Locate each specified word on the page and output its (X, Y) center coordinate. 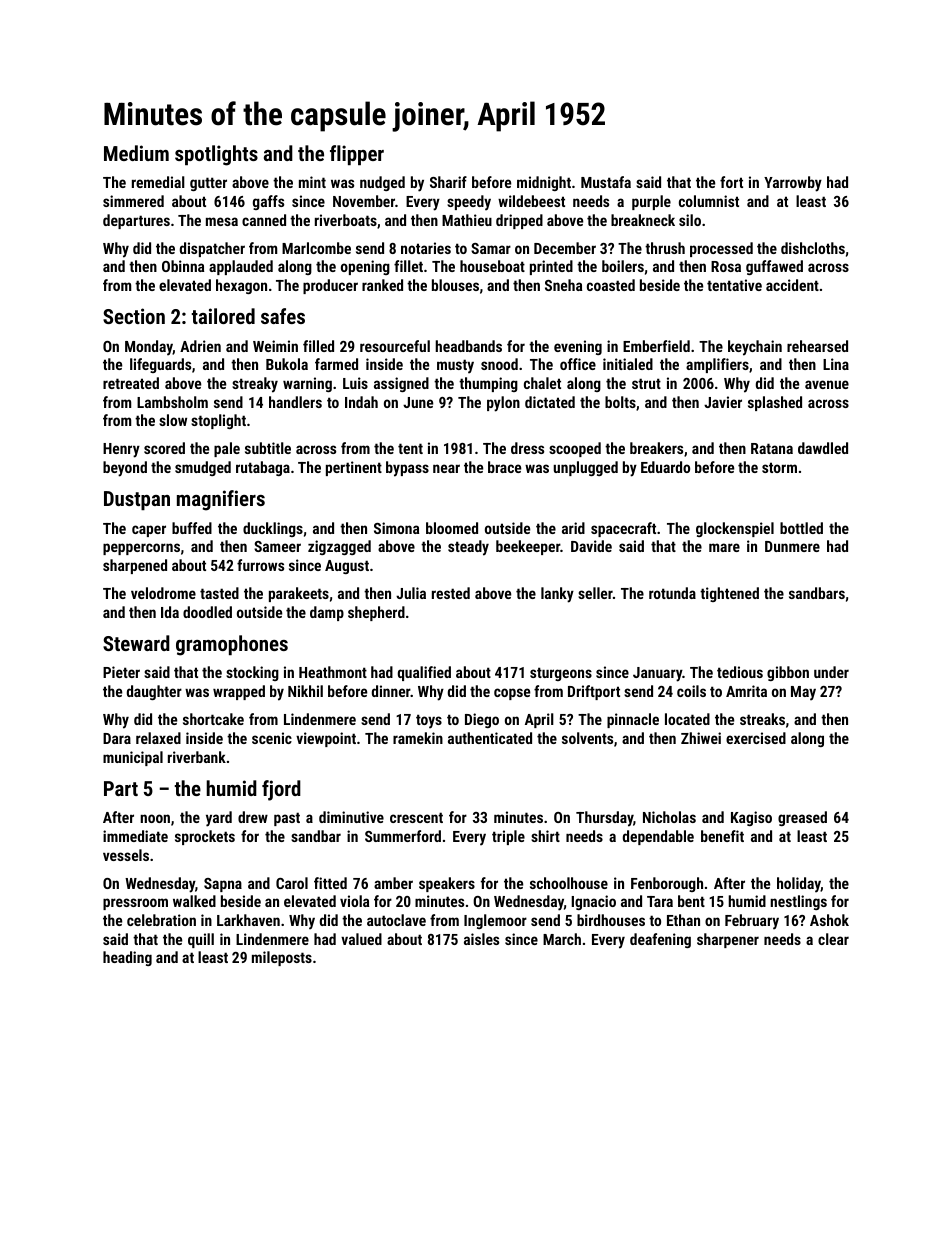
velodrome (163, 593)
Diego (482, 720)
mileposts (282, 958)
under (831, 672)
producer (330, 286)
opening (365, 267)
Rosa (726, 266)
